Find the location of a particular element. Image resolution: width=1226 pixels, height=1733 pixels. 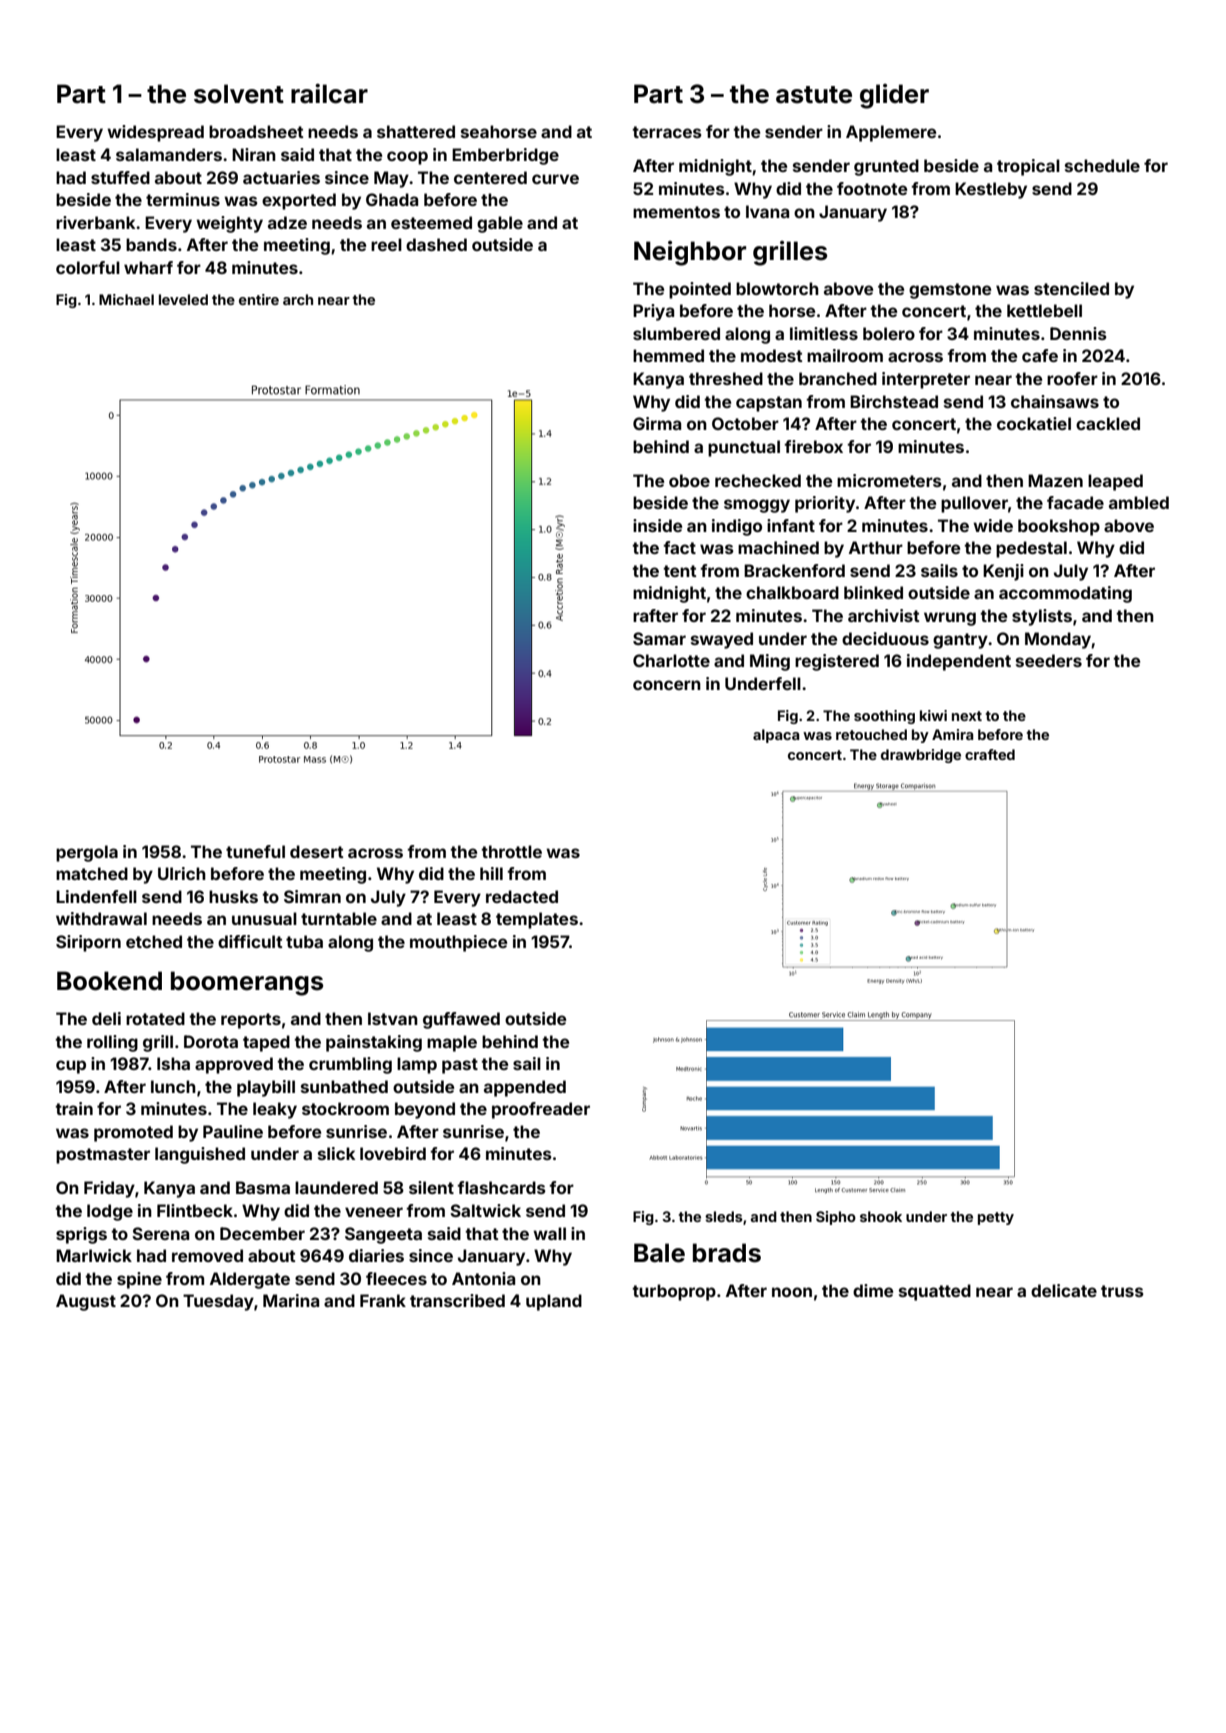

solvent is located at coordinates (239, 94).
